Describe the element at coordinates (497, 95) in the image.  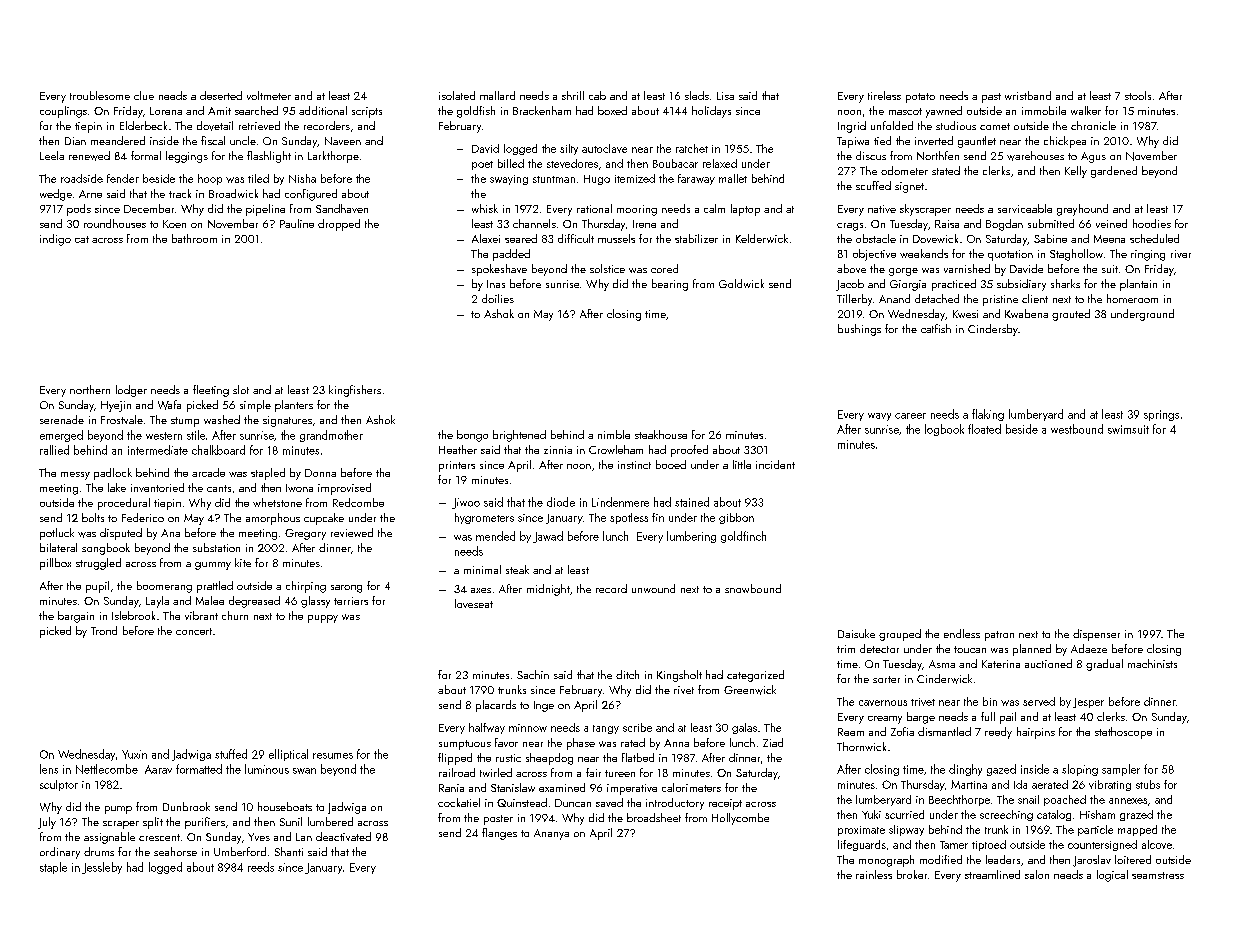
I see `mallard` at that location.
